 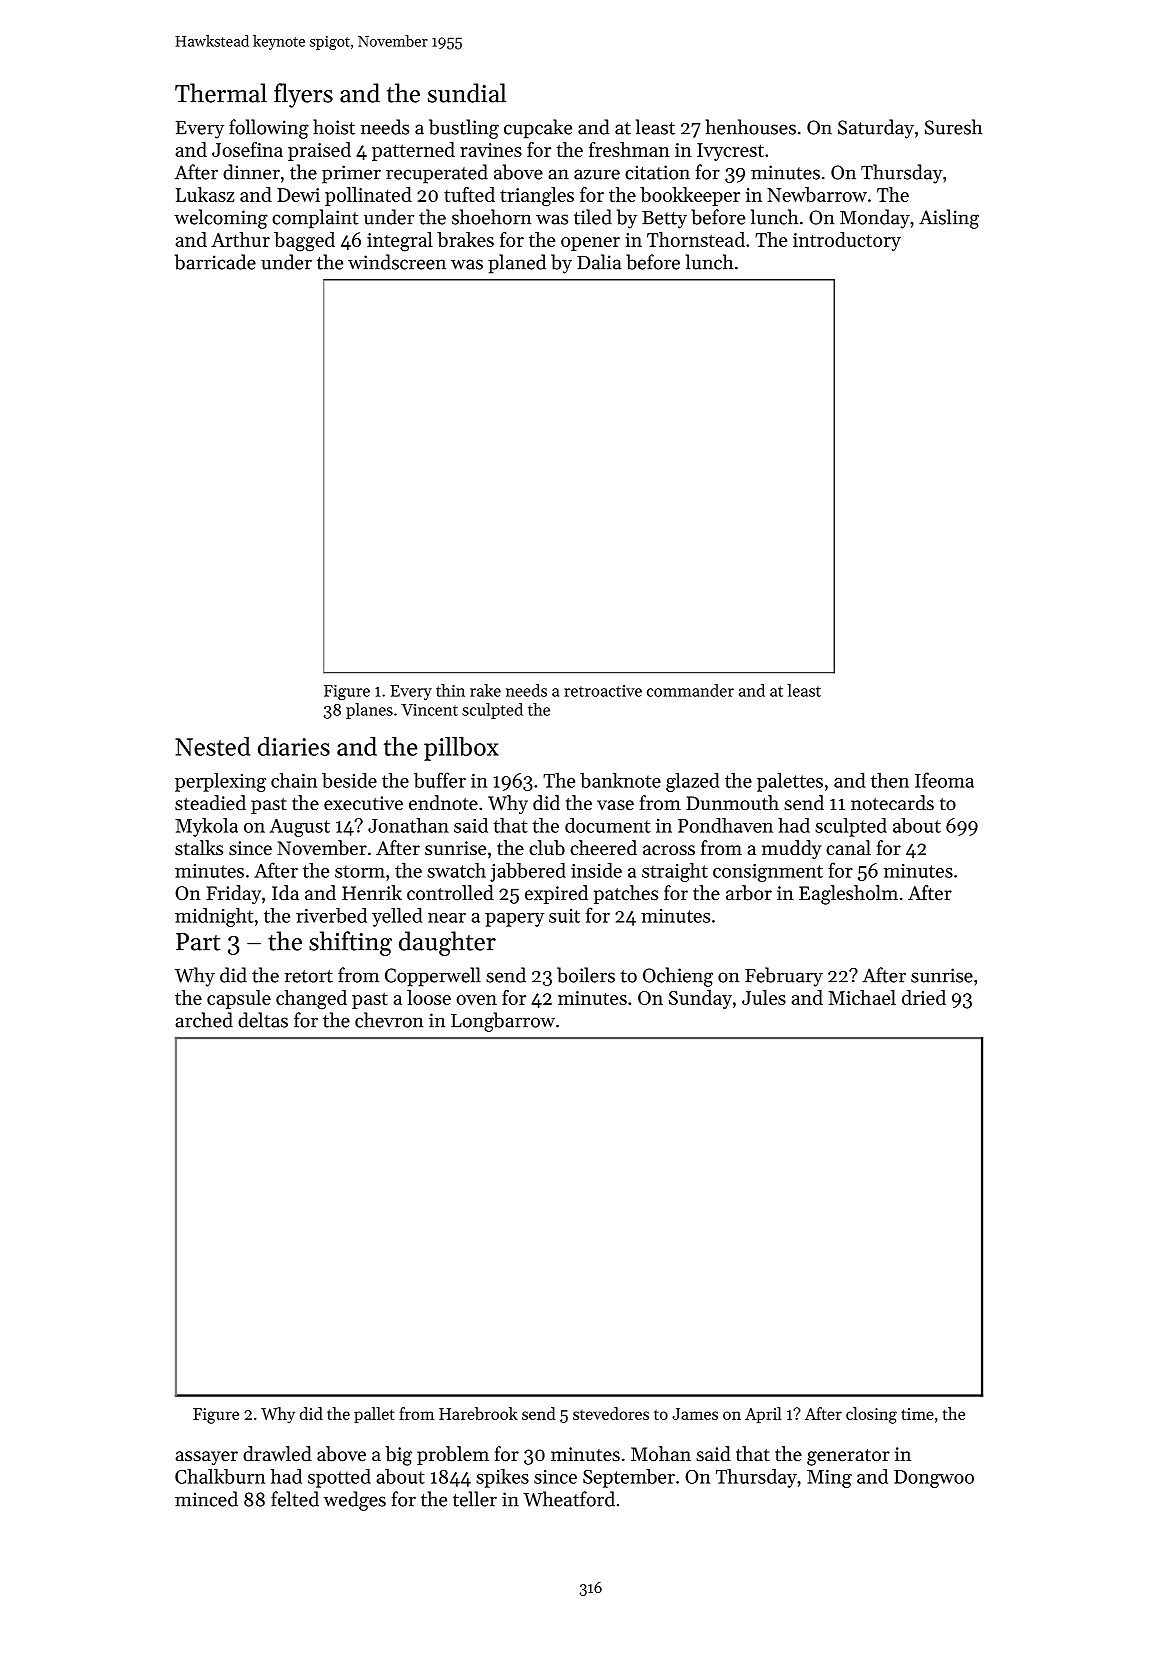 What do you see at coordinates (847, 241) in the screenshot?
I see `introductory` at bounding box center [847, 241].
